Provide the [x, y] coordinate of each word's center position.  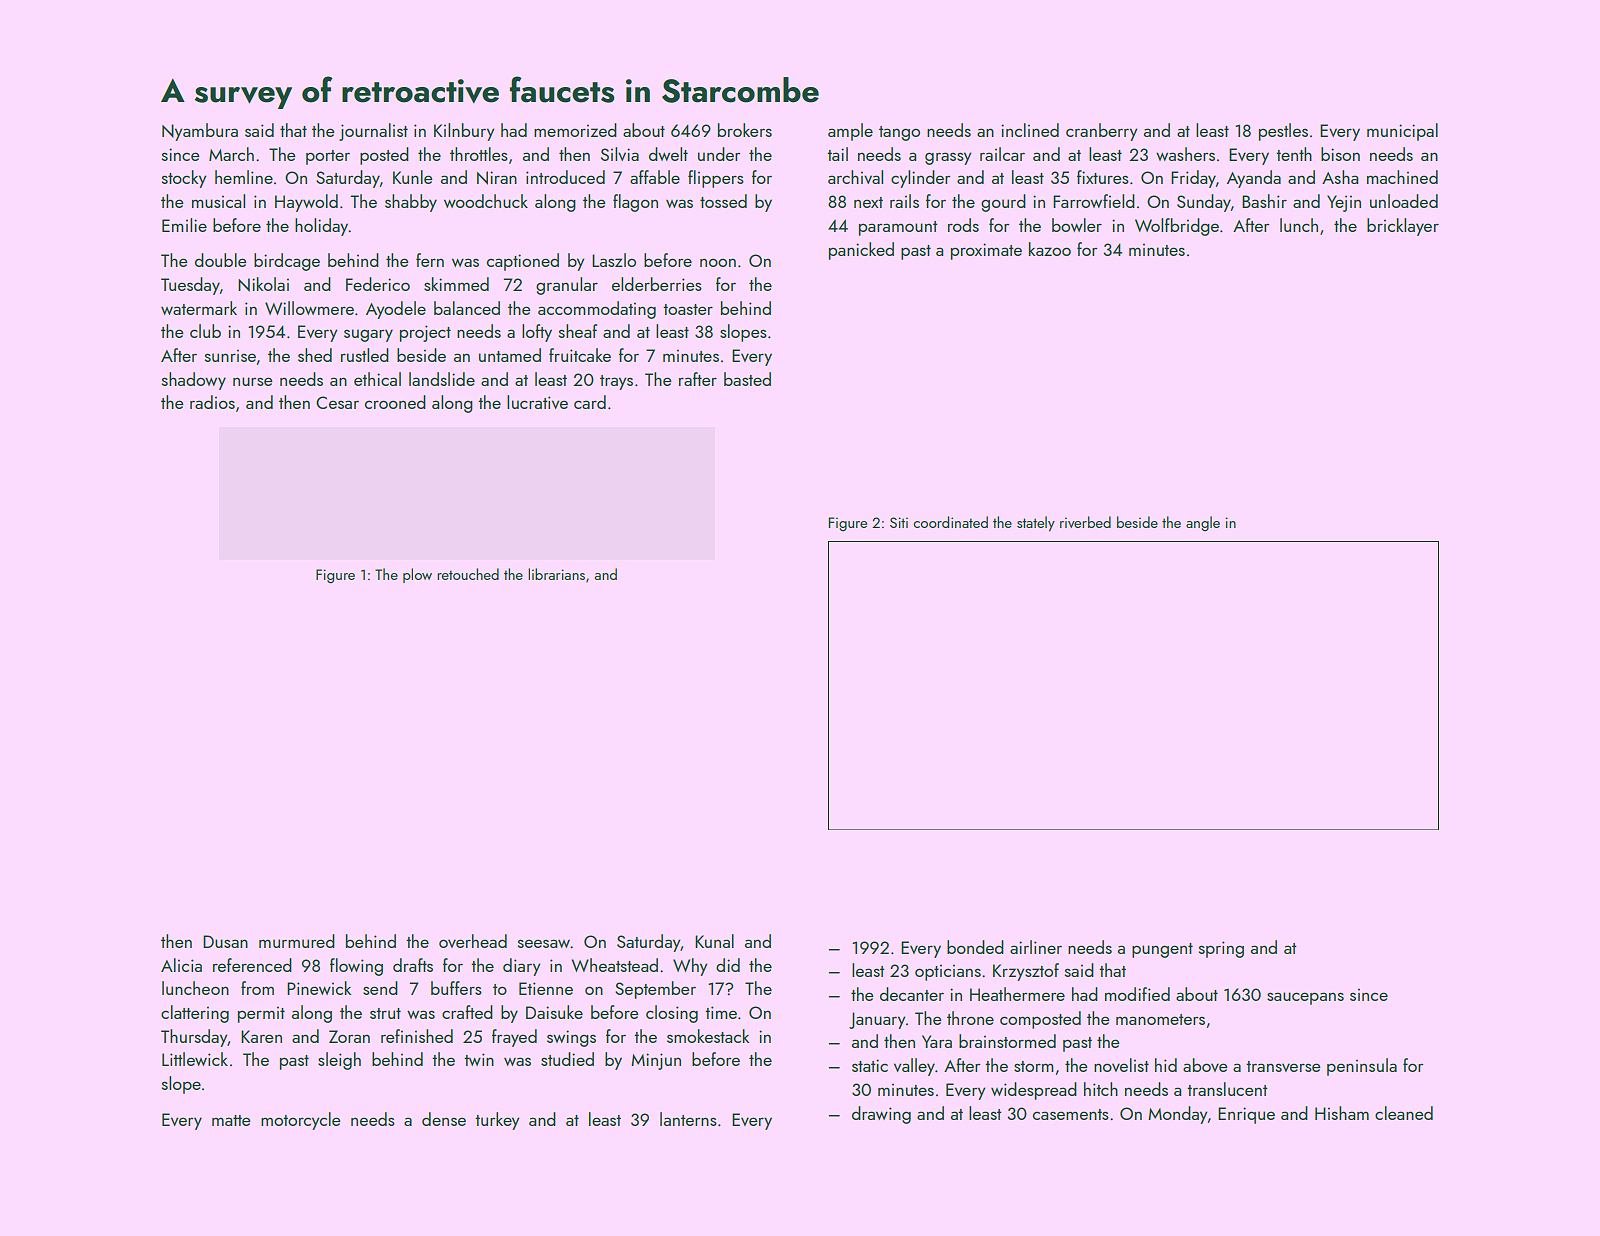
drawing [881, 1115]
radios [212, 402]
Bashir [1264, 201]
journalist [373, 132]
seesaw [544, 943]
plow [417, 575]
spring [1221, 949]
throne [970, 1018]
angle [1203, 523]
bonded [975, 947]
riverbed [1085, 522]
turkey [497, 1121]
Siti [899, 522]
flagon [635, 203]
